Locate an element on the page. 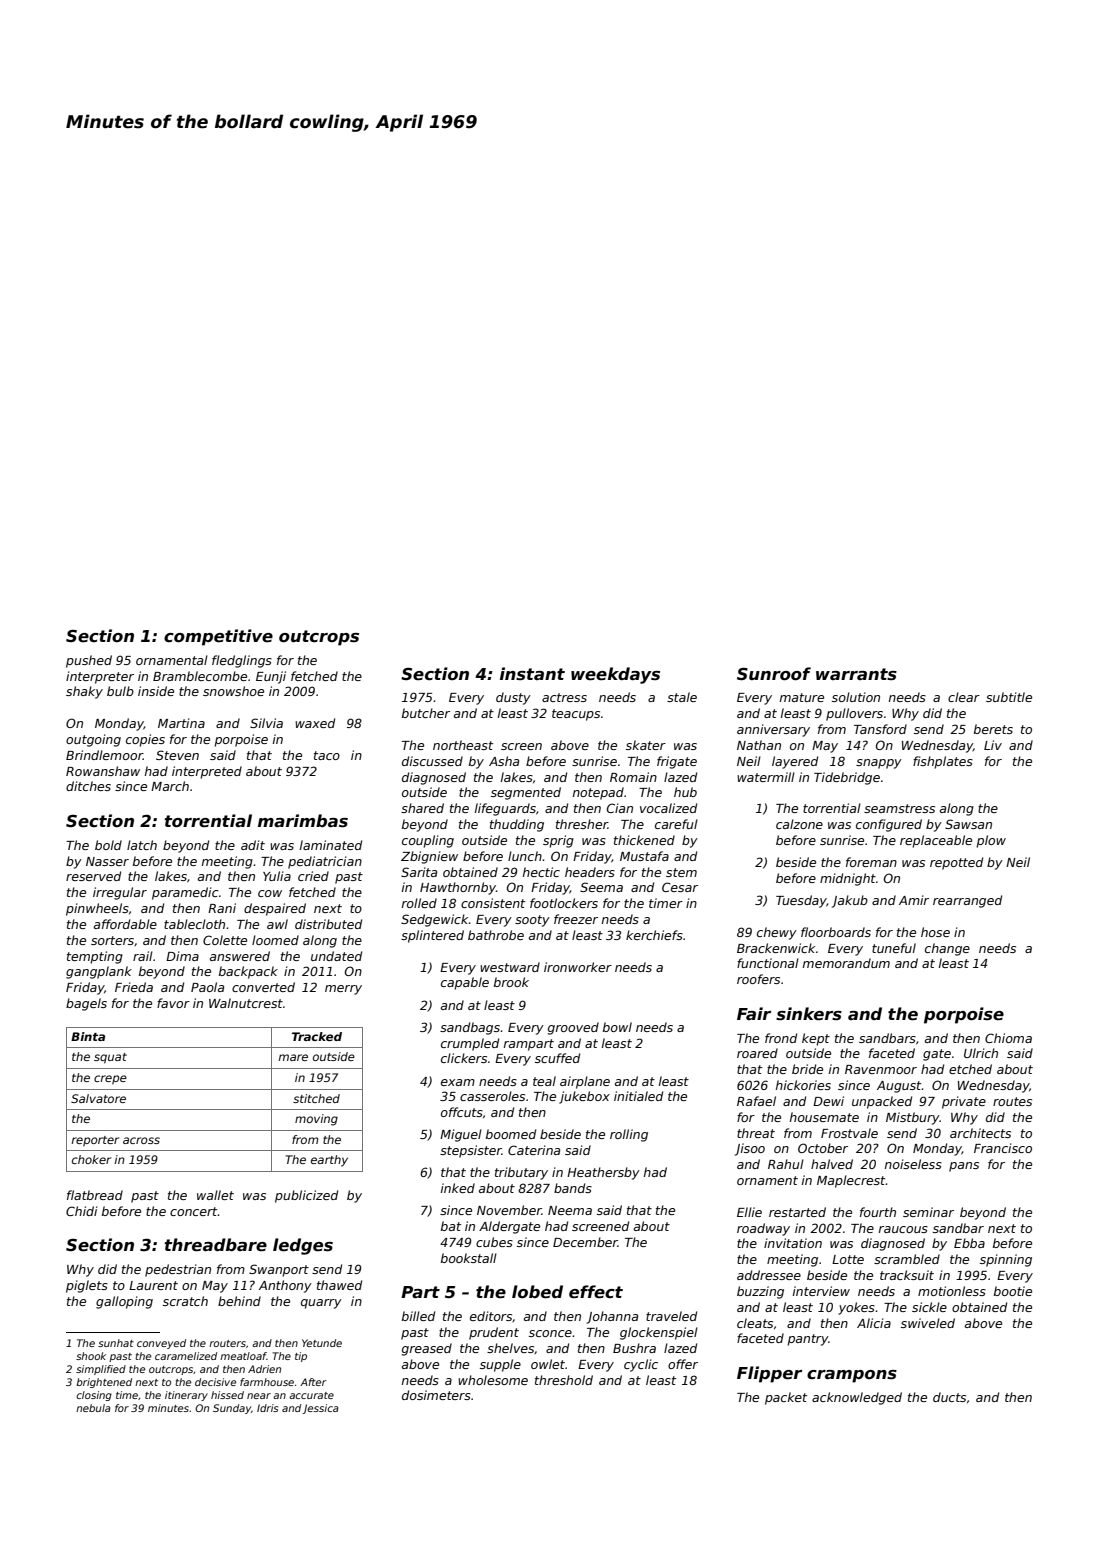 The width and height of the page is (1099, 1555). reserved is located at coordinates (93, 876).
